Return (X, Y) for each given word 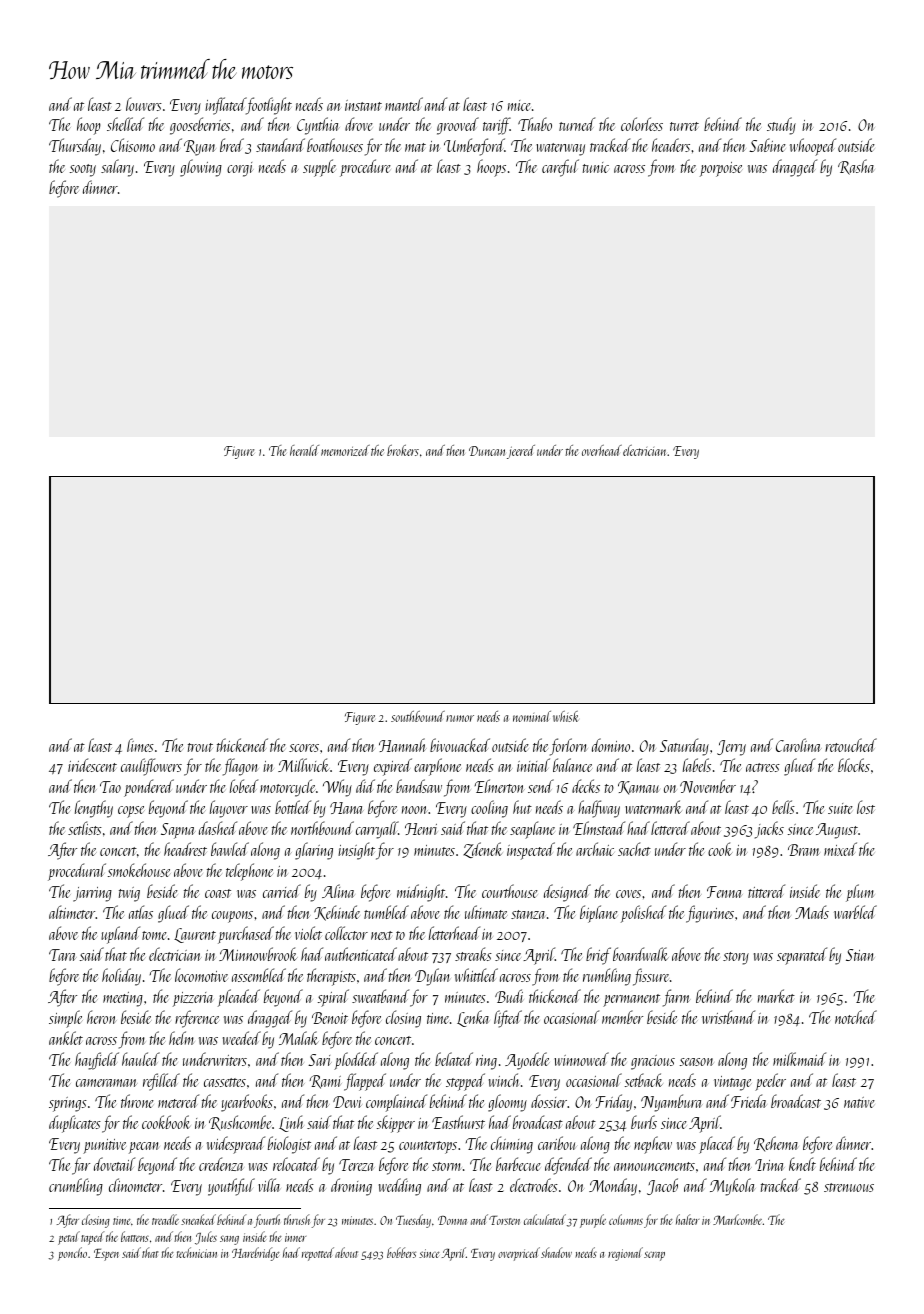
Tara (62, 955)
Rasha (856, 167)
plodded (356, 1061)
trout (200, 747)
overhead (602, 450)
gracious (653, 1062)
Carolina (798, 745)
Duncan (487, 451)
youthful (231, 1187)
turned (577, 124)
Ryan (200, 148)
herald (304, 450)
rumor (460, 718)
